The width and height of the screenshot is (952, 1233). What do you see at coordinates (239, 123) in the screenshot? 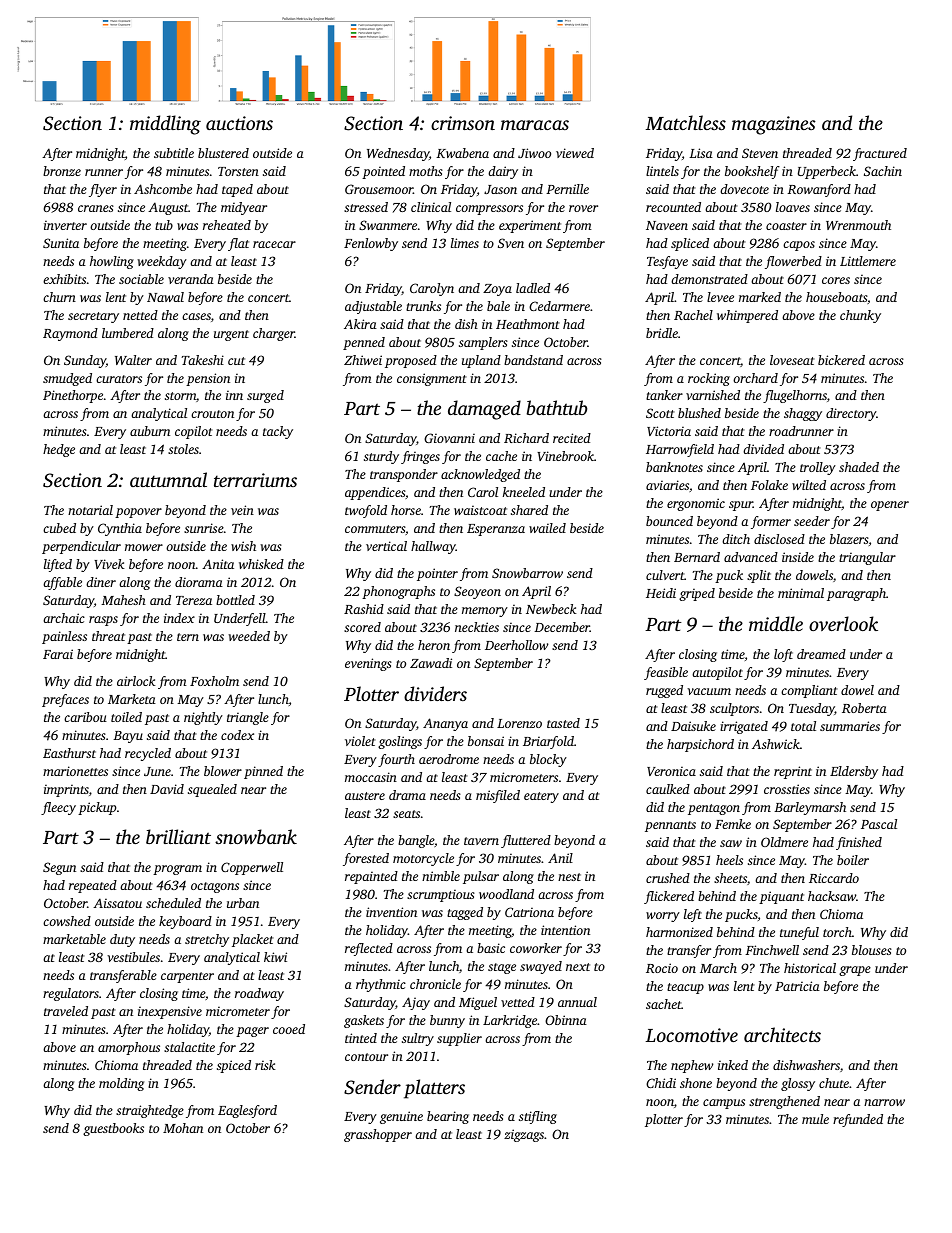
I see `auctions` at bounding box center [239, 123].
